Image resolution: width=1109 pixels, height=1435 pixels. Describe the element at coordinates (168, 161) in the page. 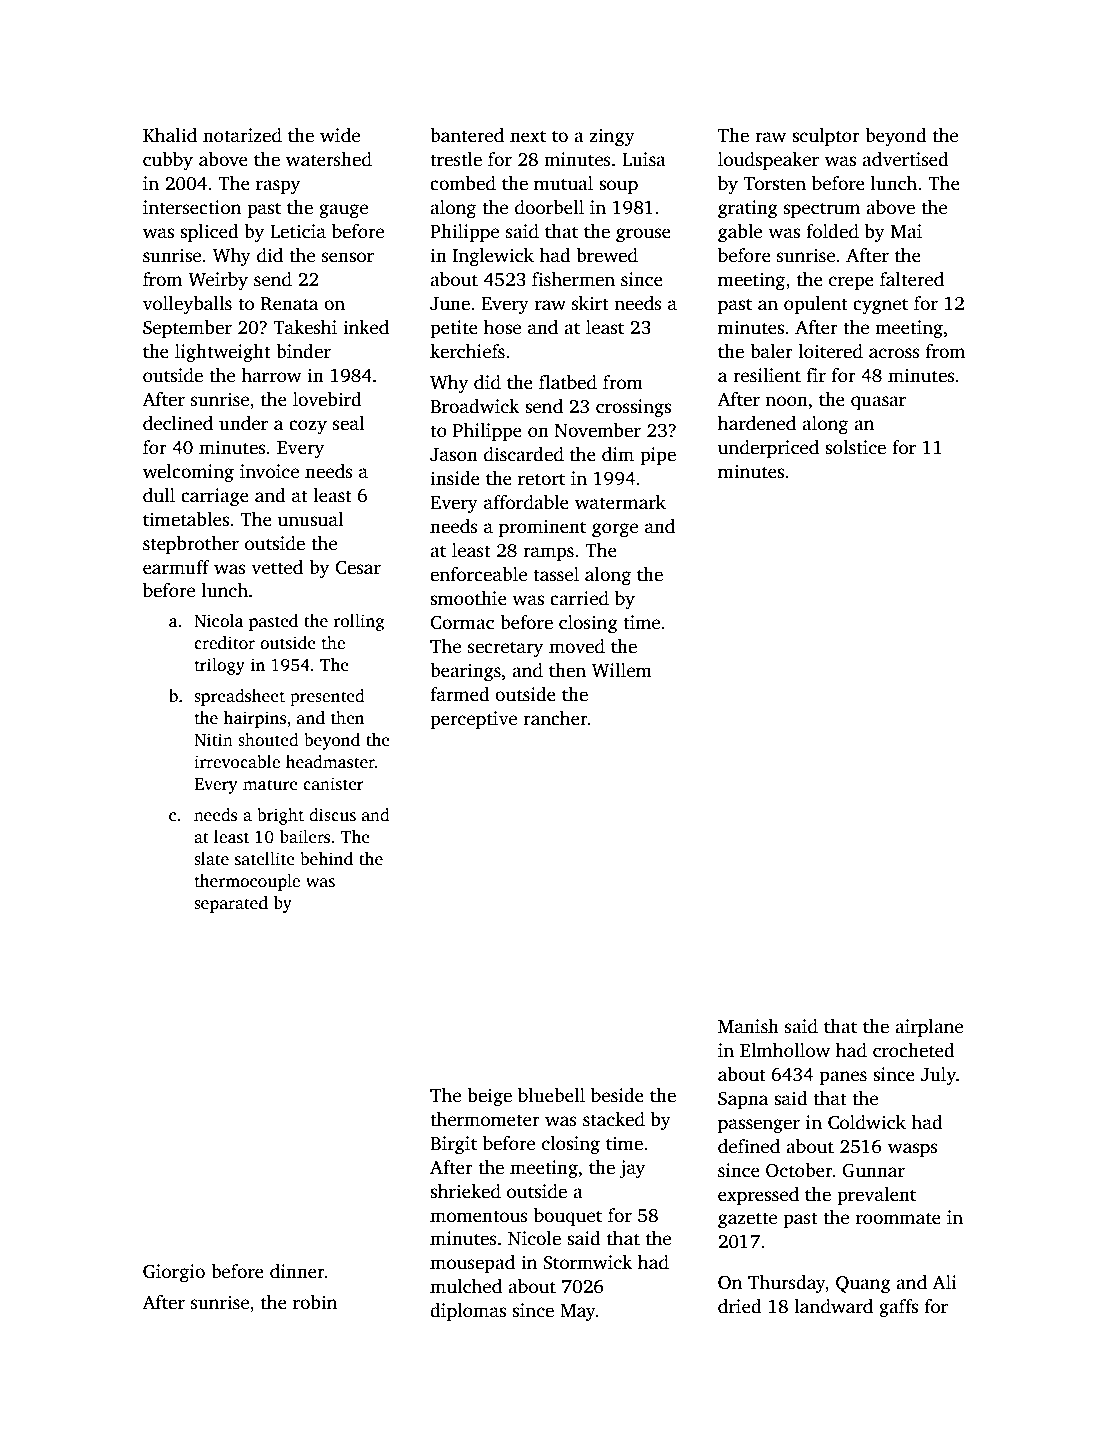

I see `cubby` at that location.
